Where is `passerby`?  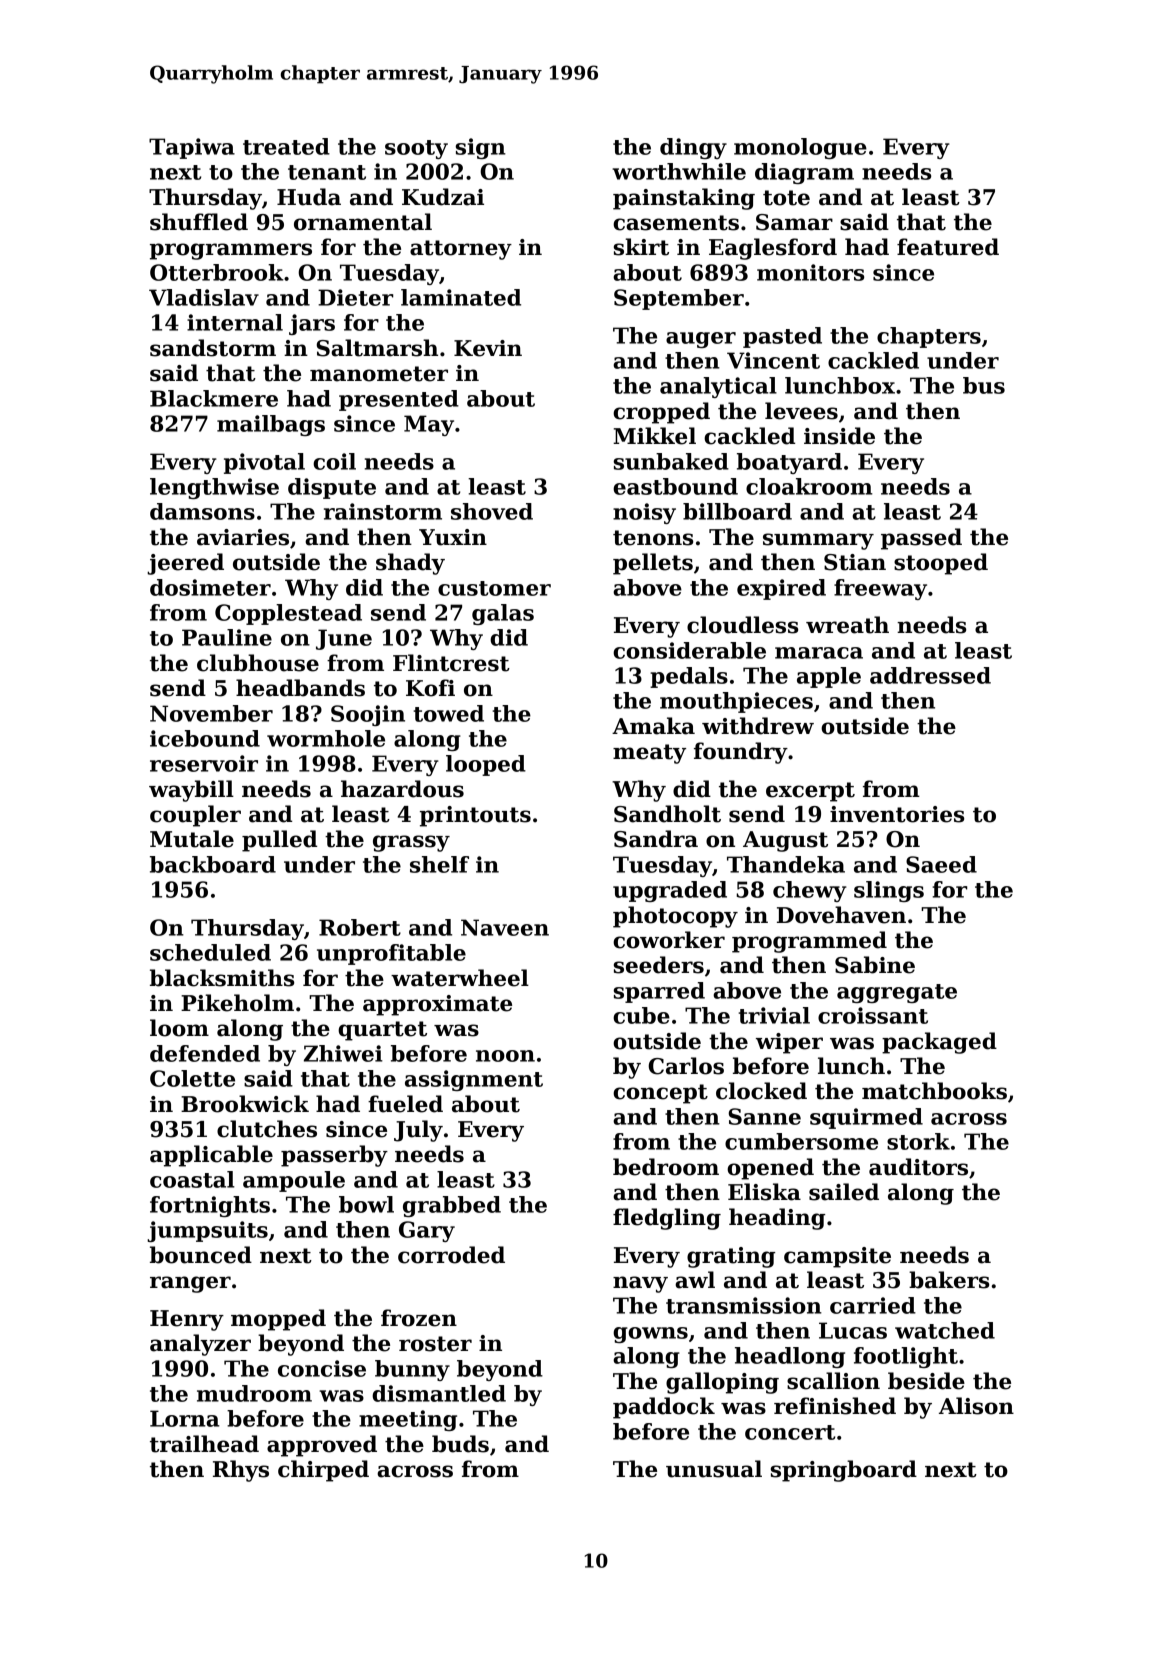 passerby is located at coordinates (334, 1156).
